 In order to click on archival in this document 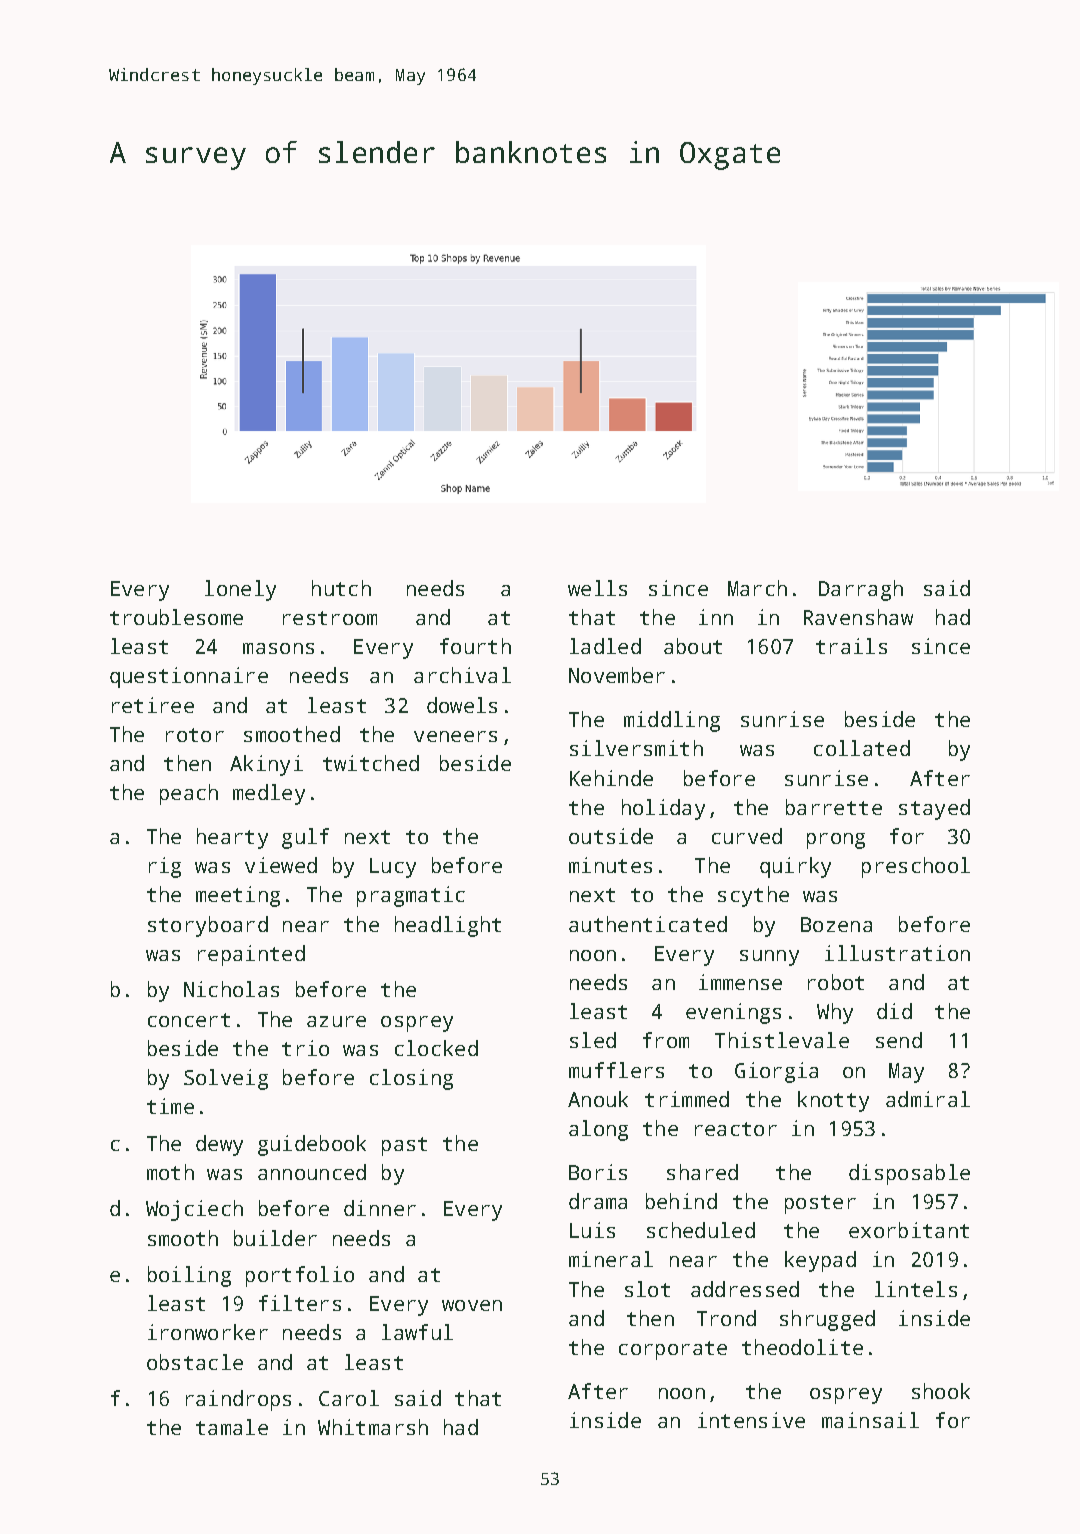, I will do `click(462, 675)`.
